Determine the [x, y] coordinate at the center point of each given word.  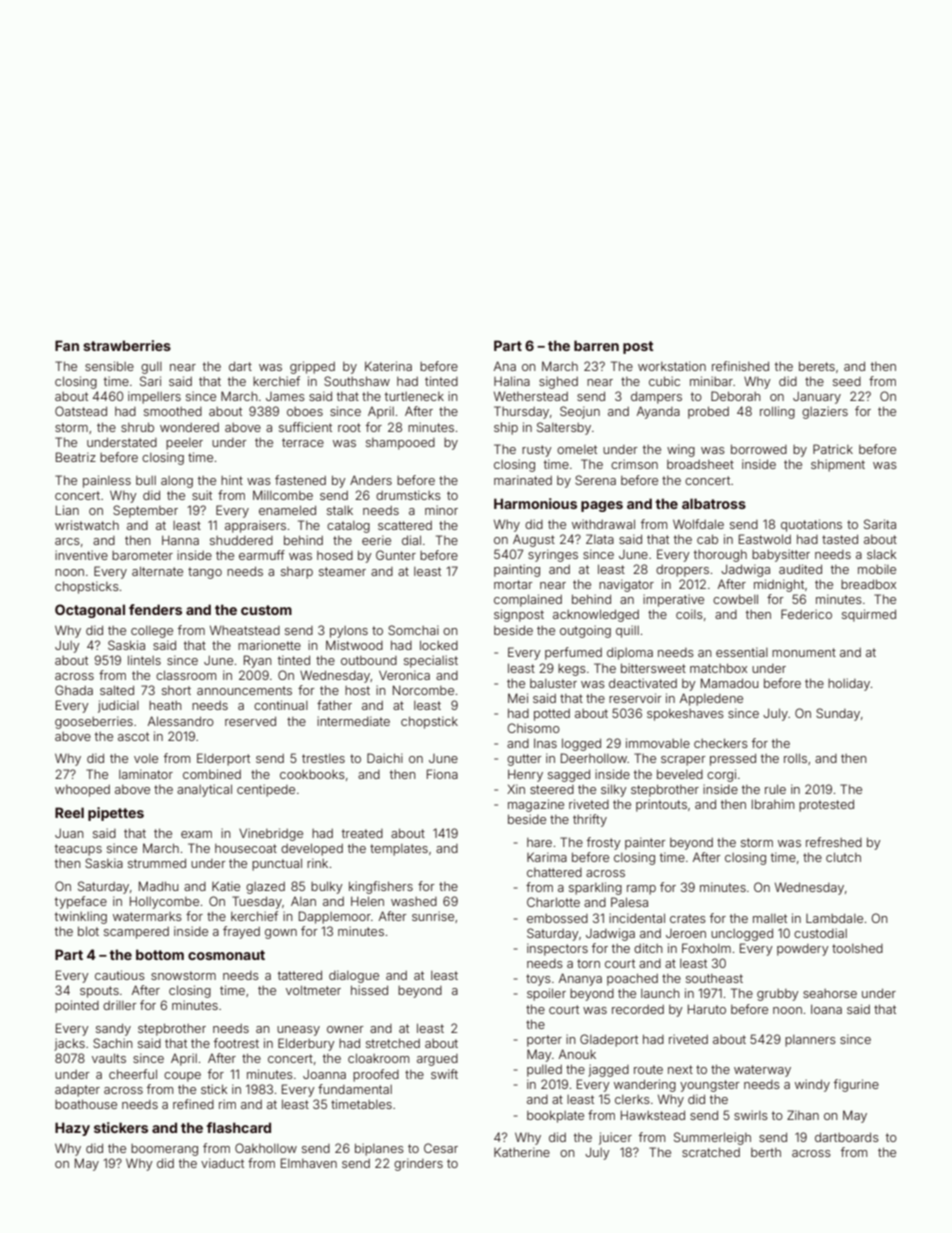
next [680, 1069]
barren [596, 345]
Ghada [74, 690]
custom [266, 610]
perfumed [573, 653]
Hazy [72, 1129]
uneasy [298, 1031]
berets [817, 366]
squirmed [869, 615]
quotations [811, 525]
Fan [67, 345]
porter [544, 1041]
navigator [626, 585]
